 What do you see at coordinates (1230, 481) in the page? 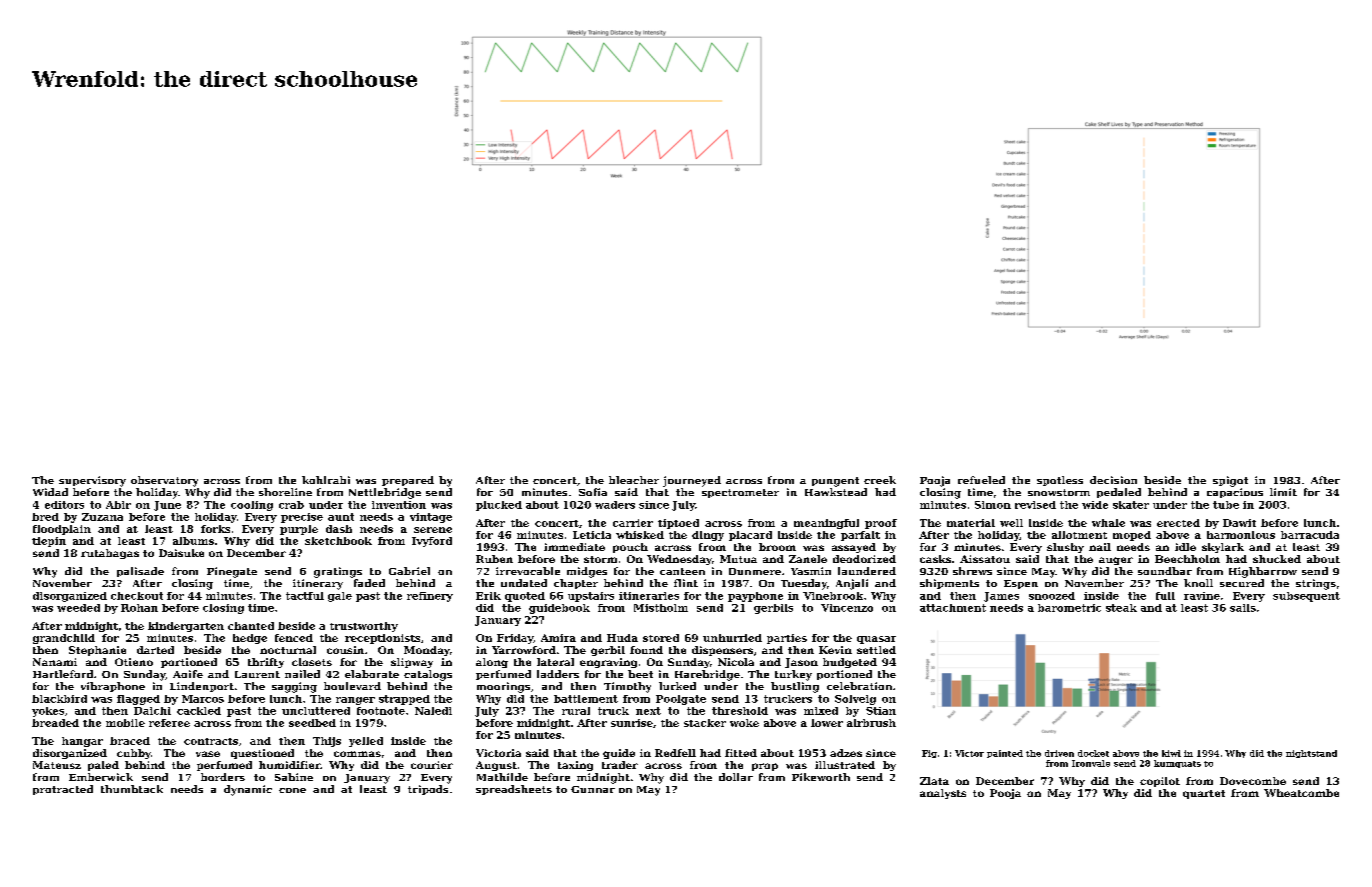
I see `spigot` at bounding box center [1230, 481].
